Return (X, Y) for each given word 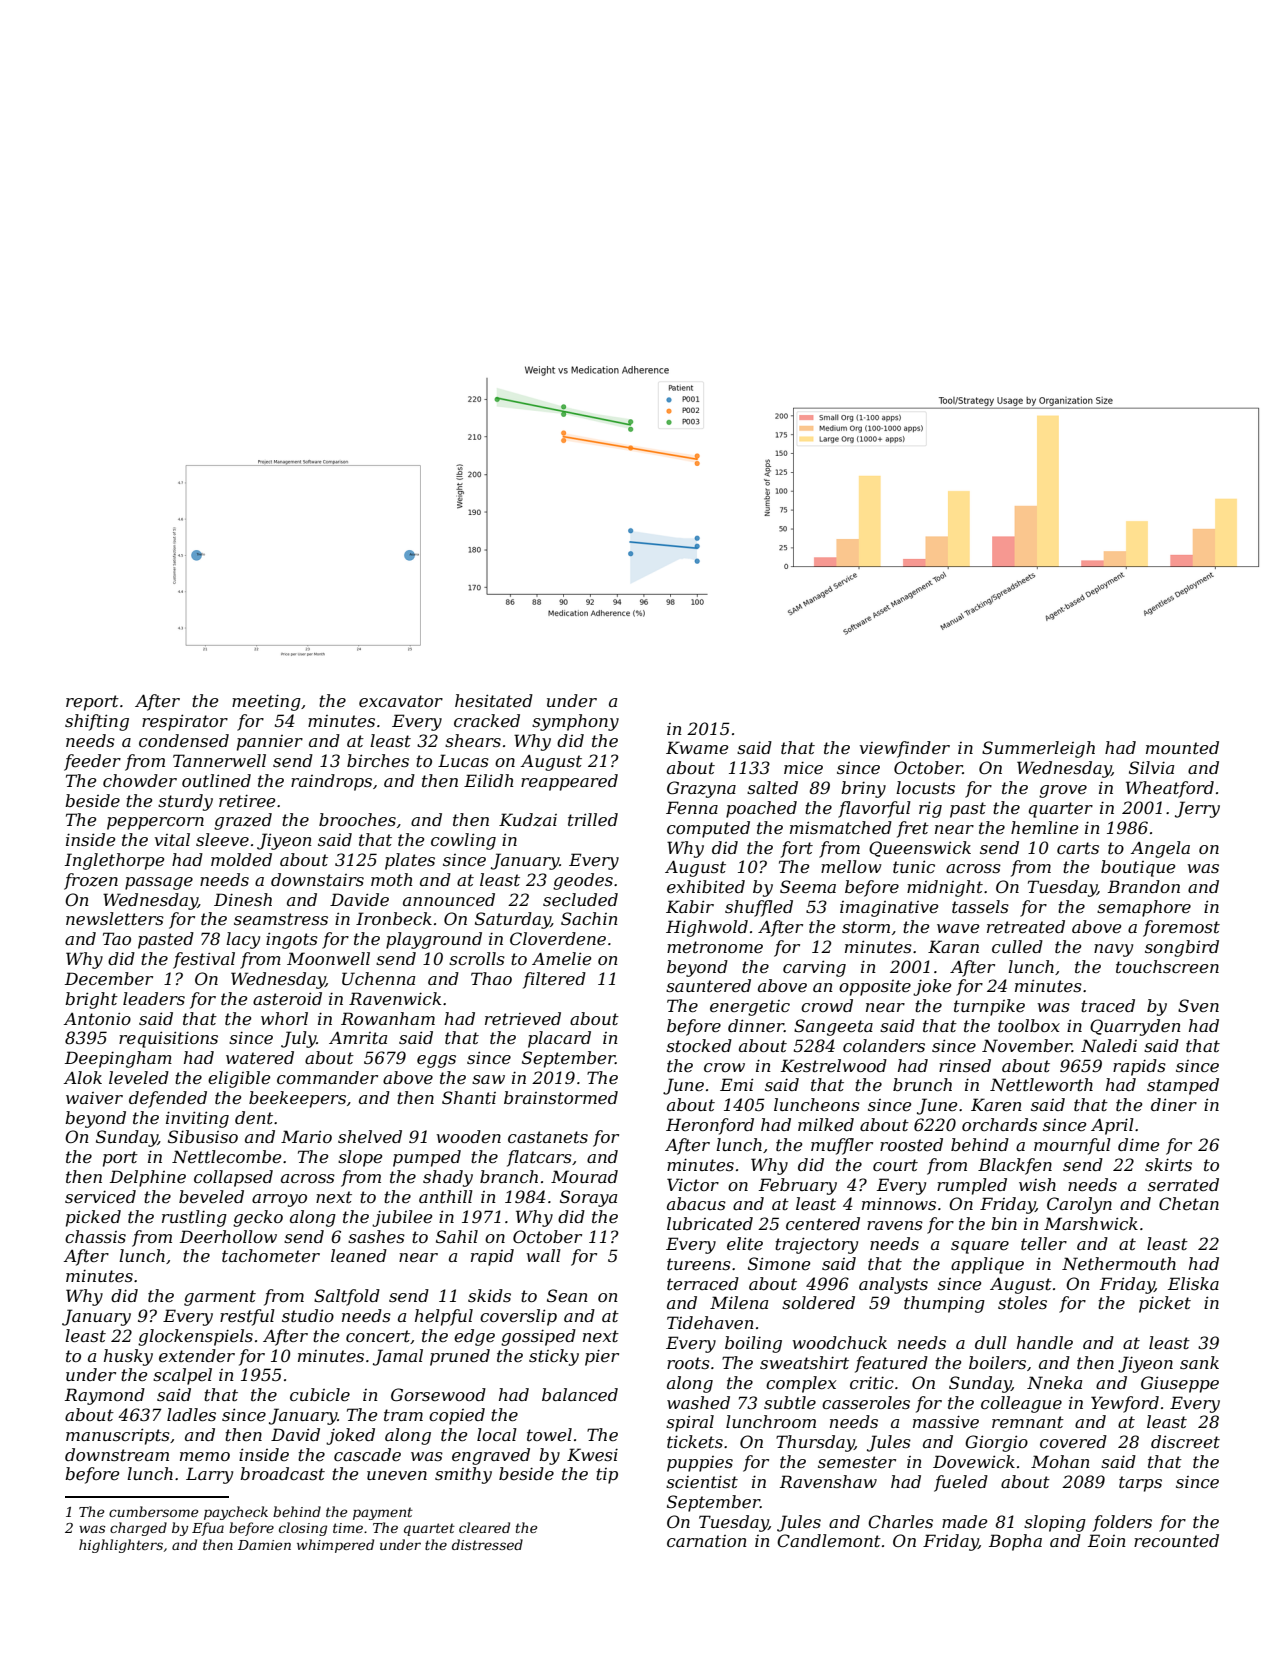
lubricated (710, 1223)
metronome (715, 947)
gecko (258, 1218)
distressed (487, 1544)
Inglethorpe (115, 861)
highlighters (121, 1546)
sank (1199, 1362)
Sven (1198, 1005)
